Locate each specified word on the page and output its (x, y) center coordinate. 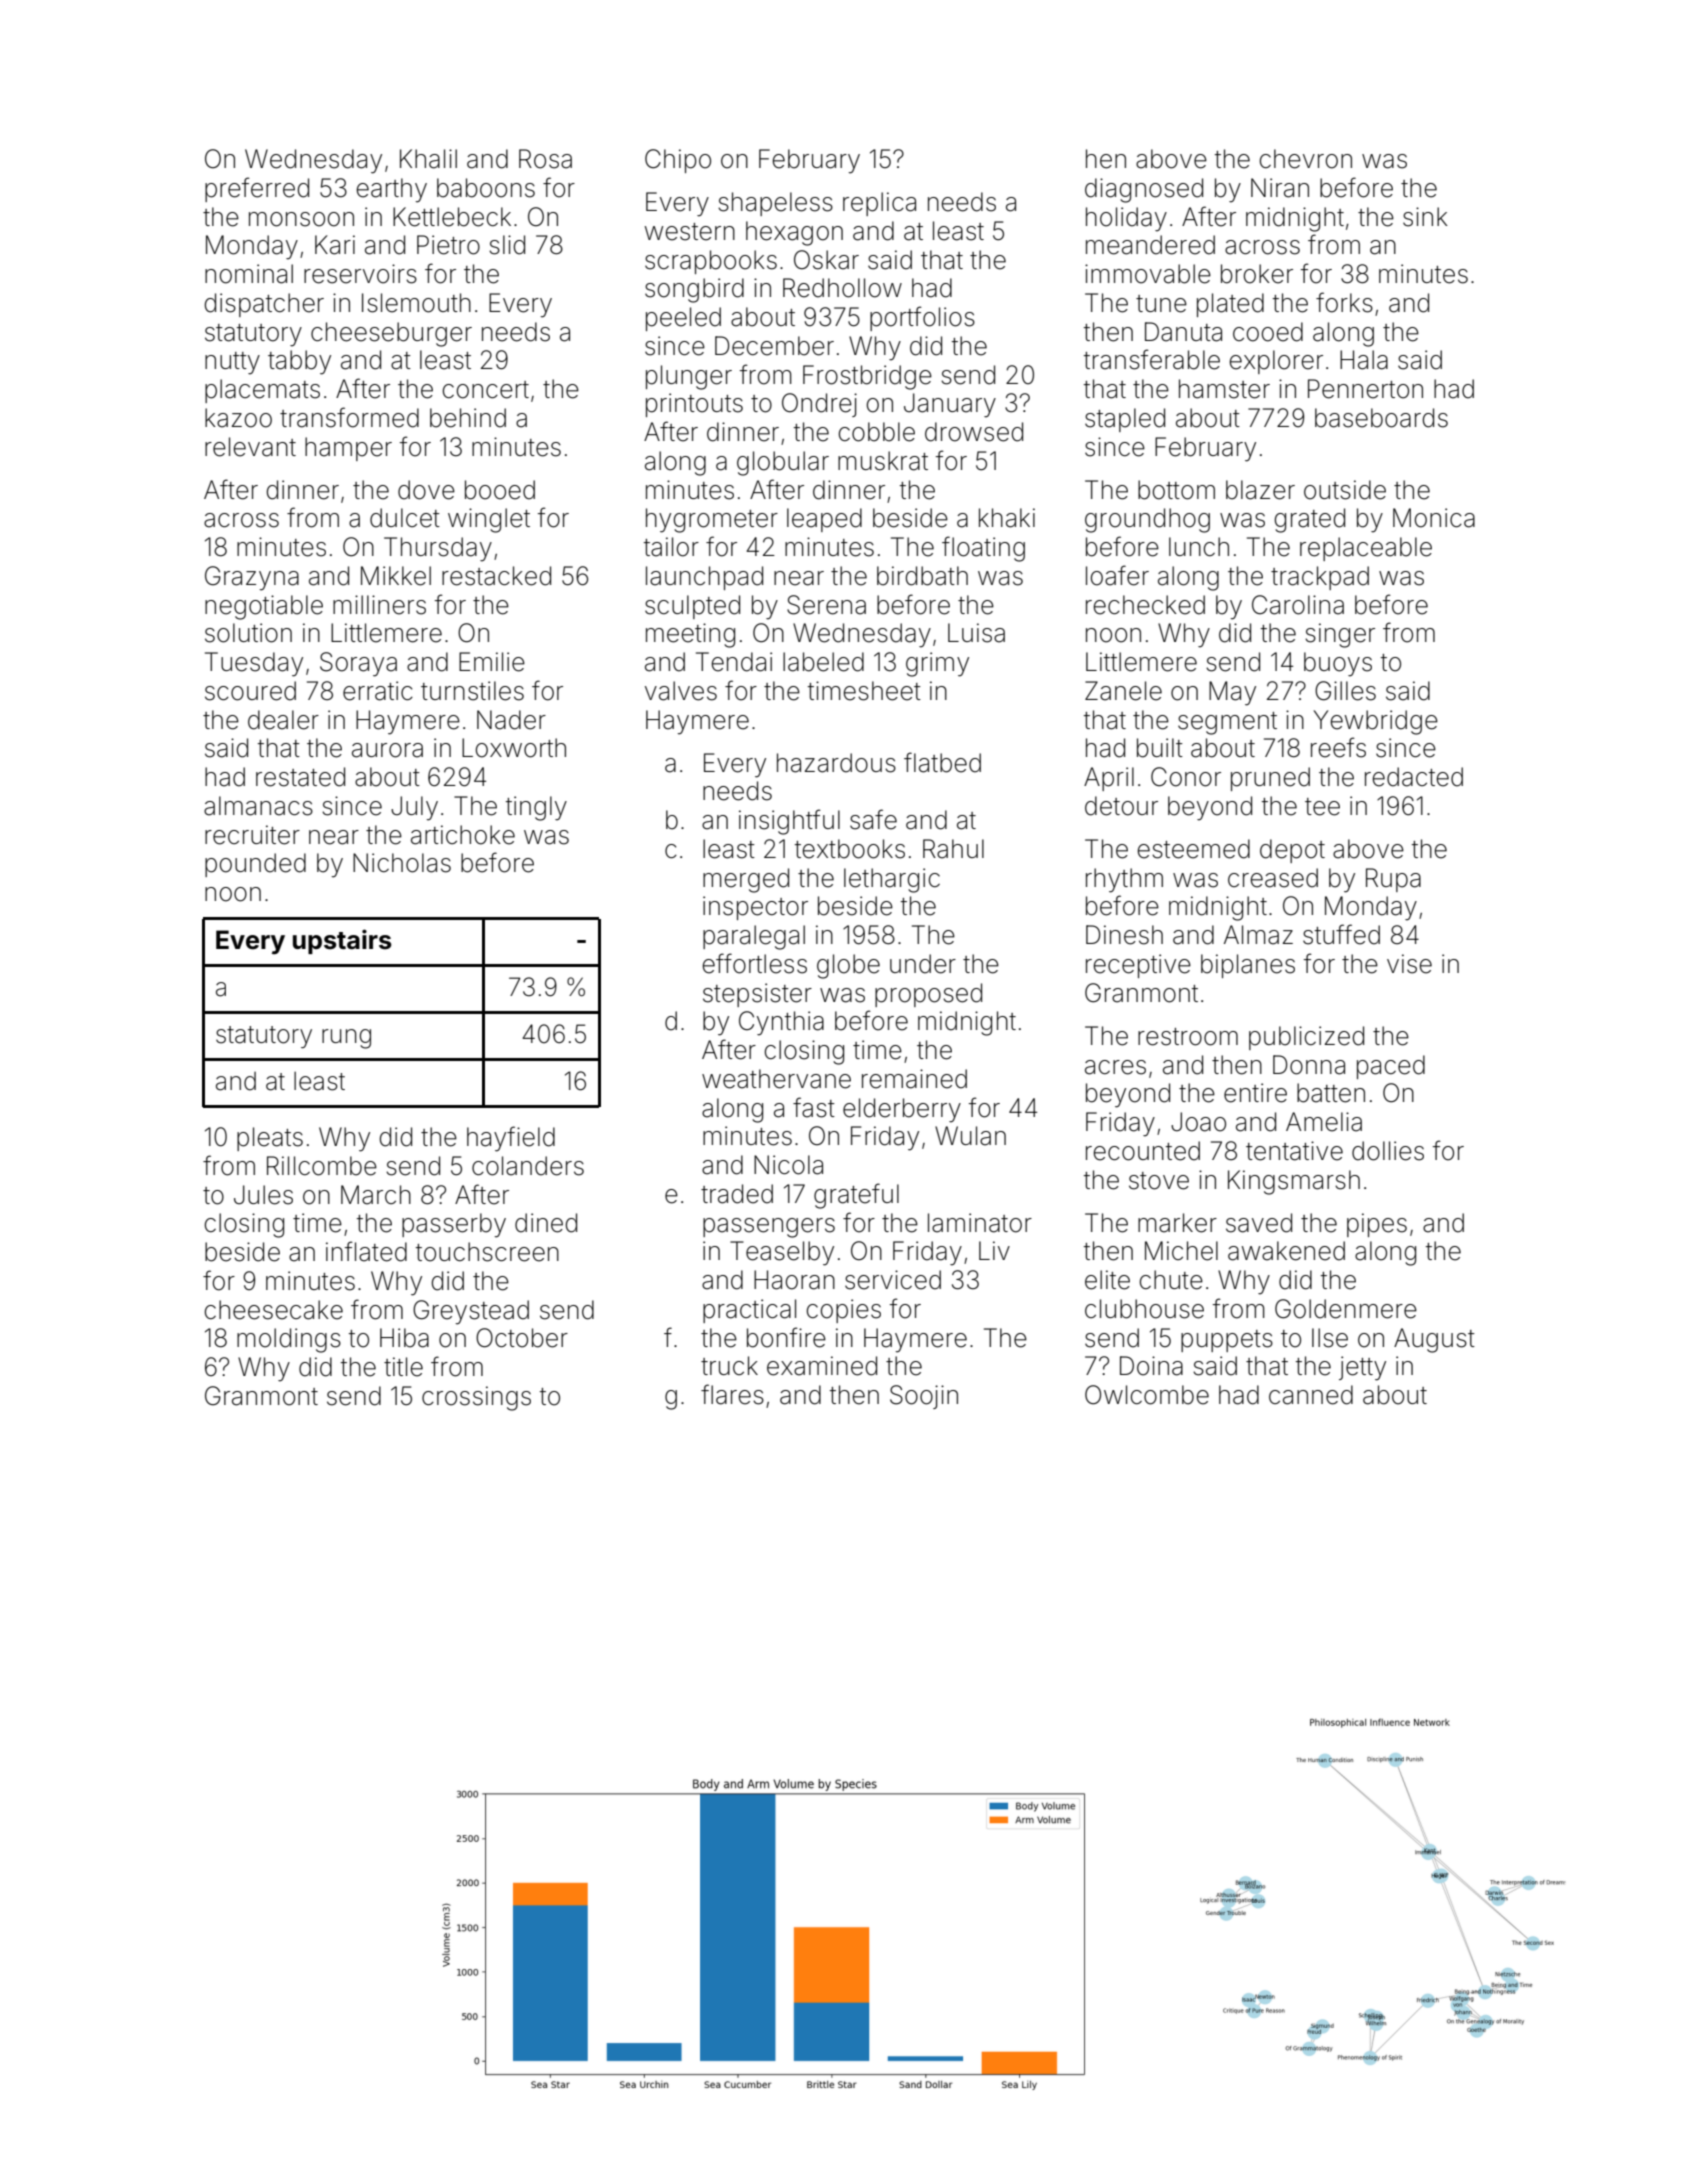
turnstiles (472, 691)
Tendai (734, 662)
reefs (1338, 747)
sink (1425, 217)
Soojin (924, 1397)
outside (1345, 490)
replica (879, 204)
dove (426, 490)
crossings (476, 1398)
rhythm (1124, 880)
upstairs (342, 941)
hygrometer (712, 520)
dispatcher (264, 305)
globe (848, 966)
